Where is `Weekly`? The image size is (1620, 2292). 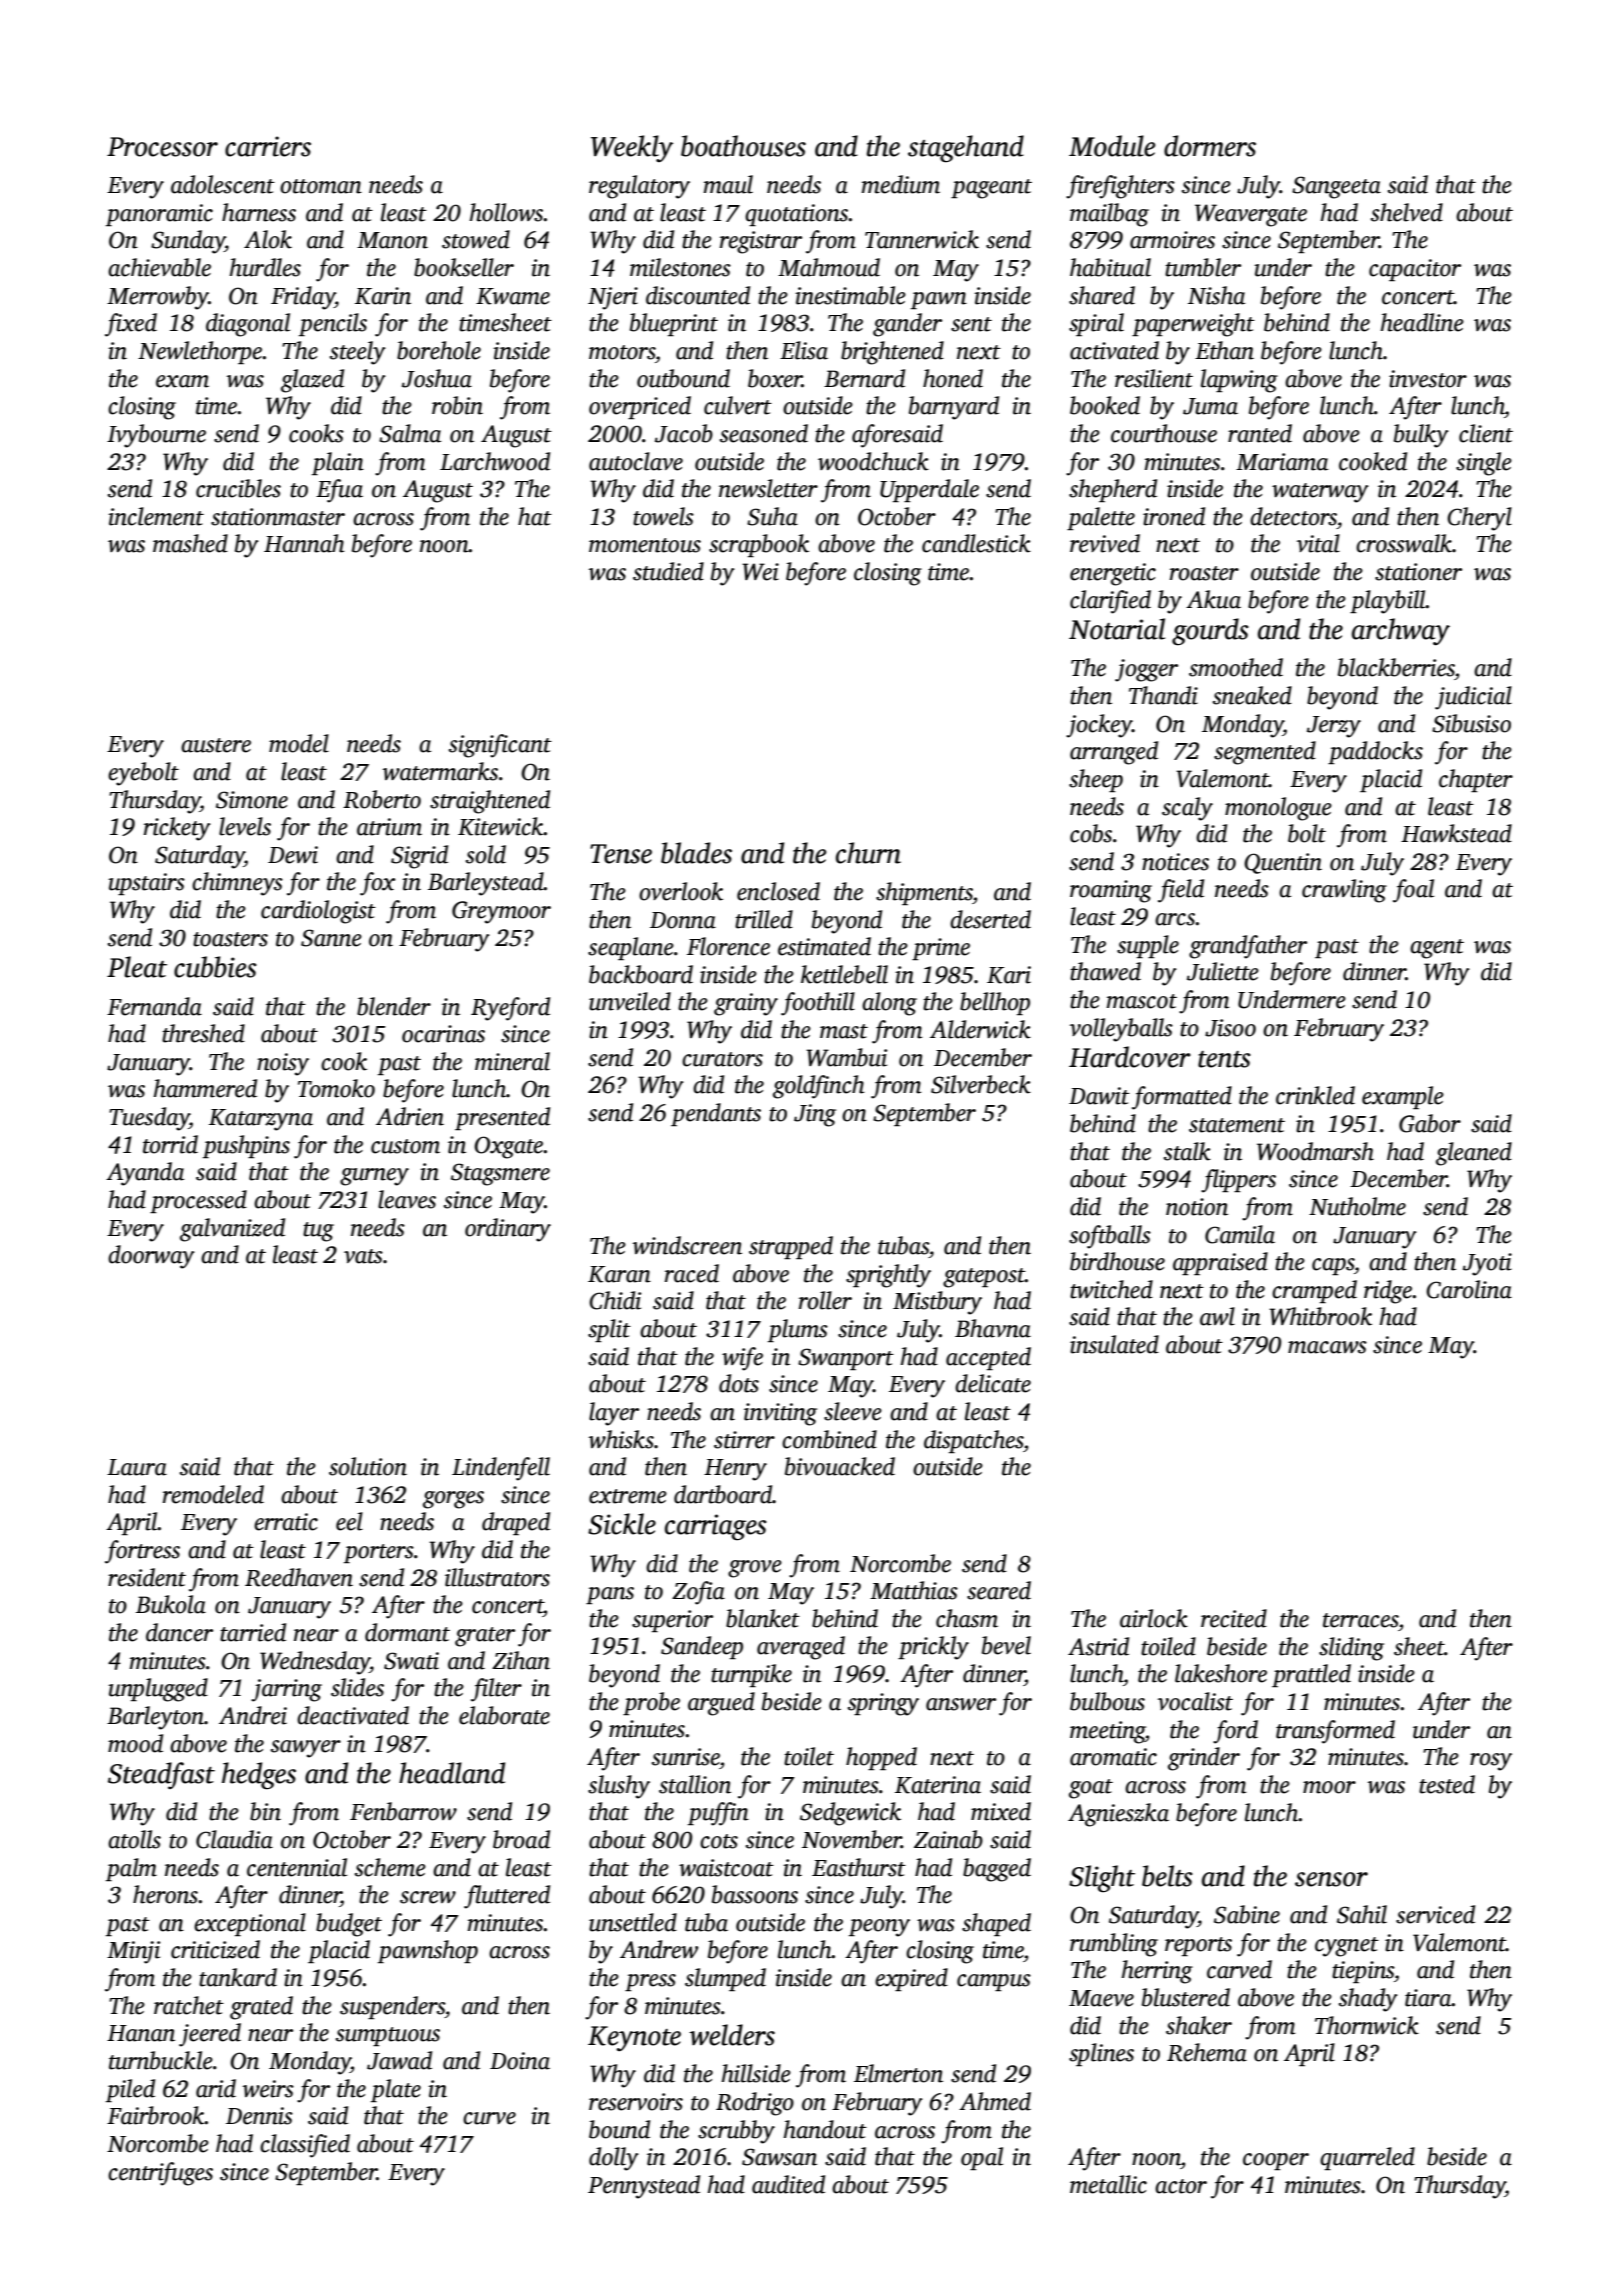 Weekly is located at coordinates (632, 148).
